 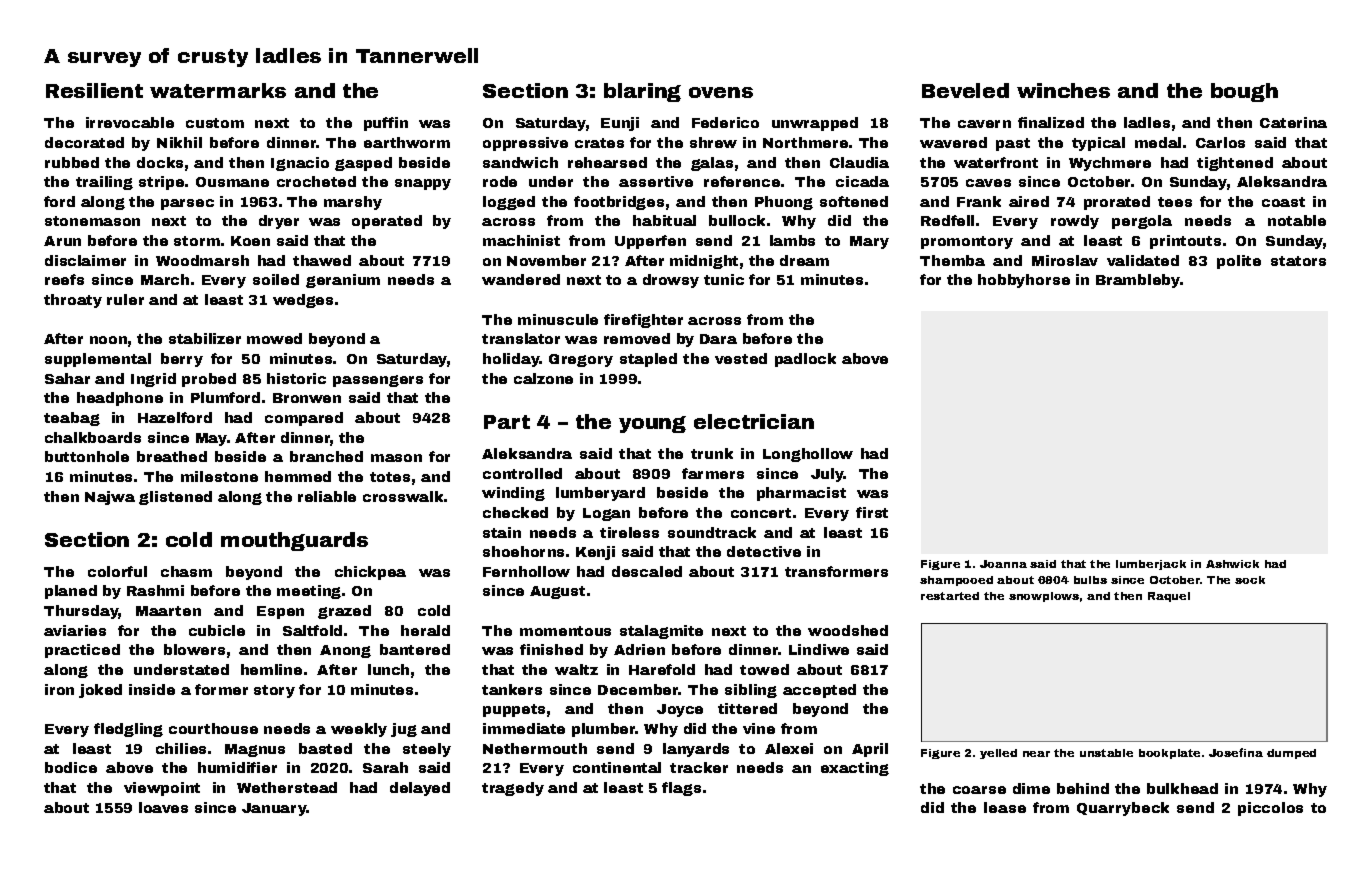 What do you see at coordinates (117, 571) in the image?
I see `colorful` at bounding box center [117, 571].
